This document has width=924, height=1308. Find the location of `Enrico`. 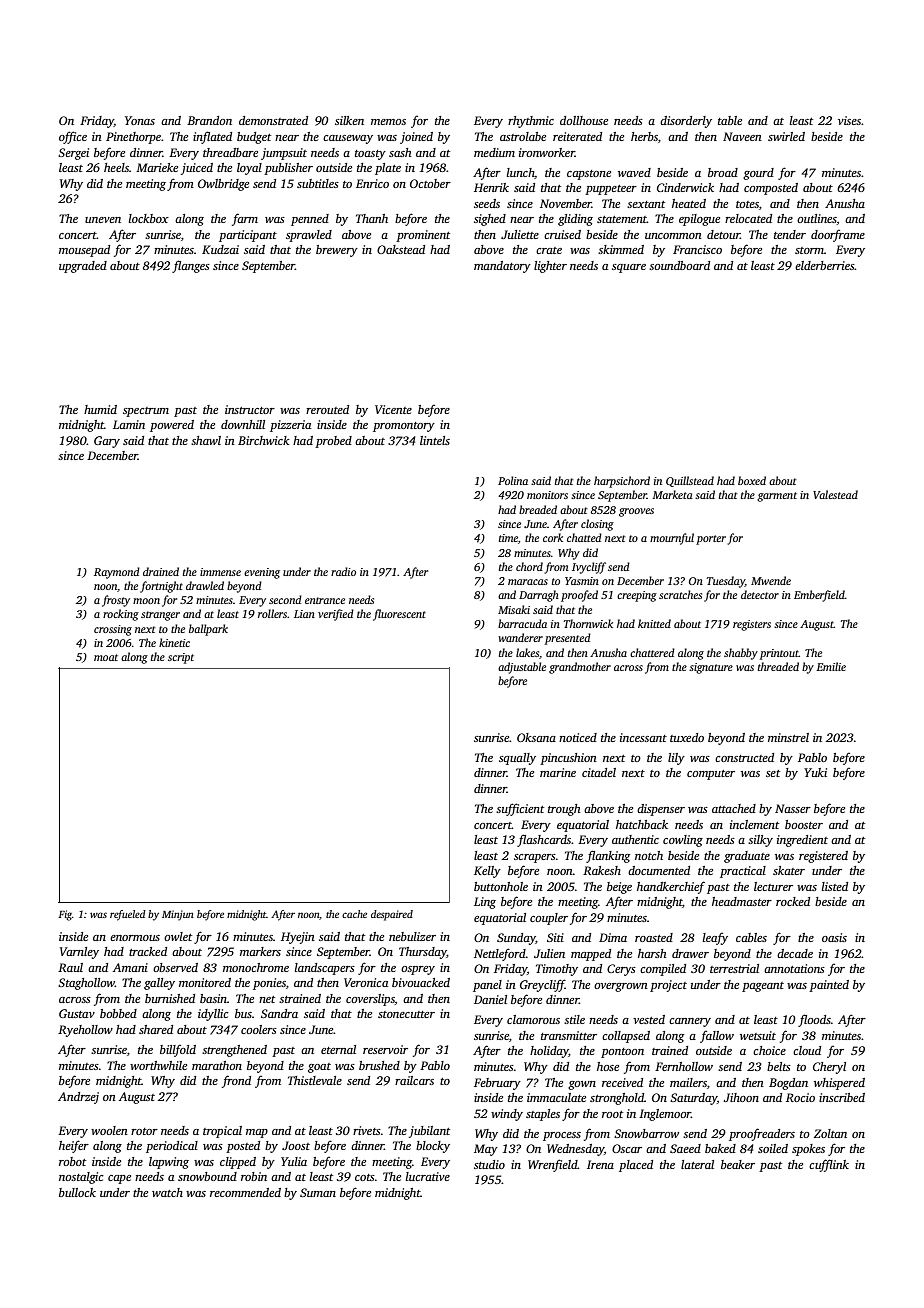

Enrico is located at coordinates (372, 183).
